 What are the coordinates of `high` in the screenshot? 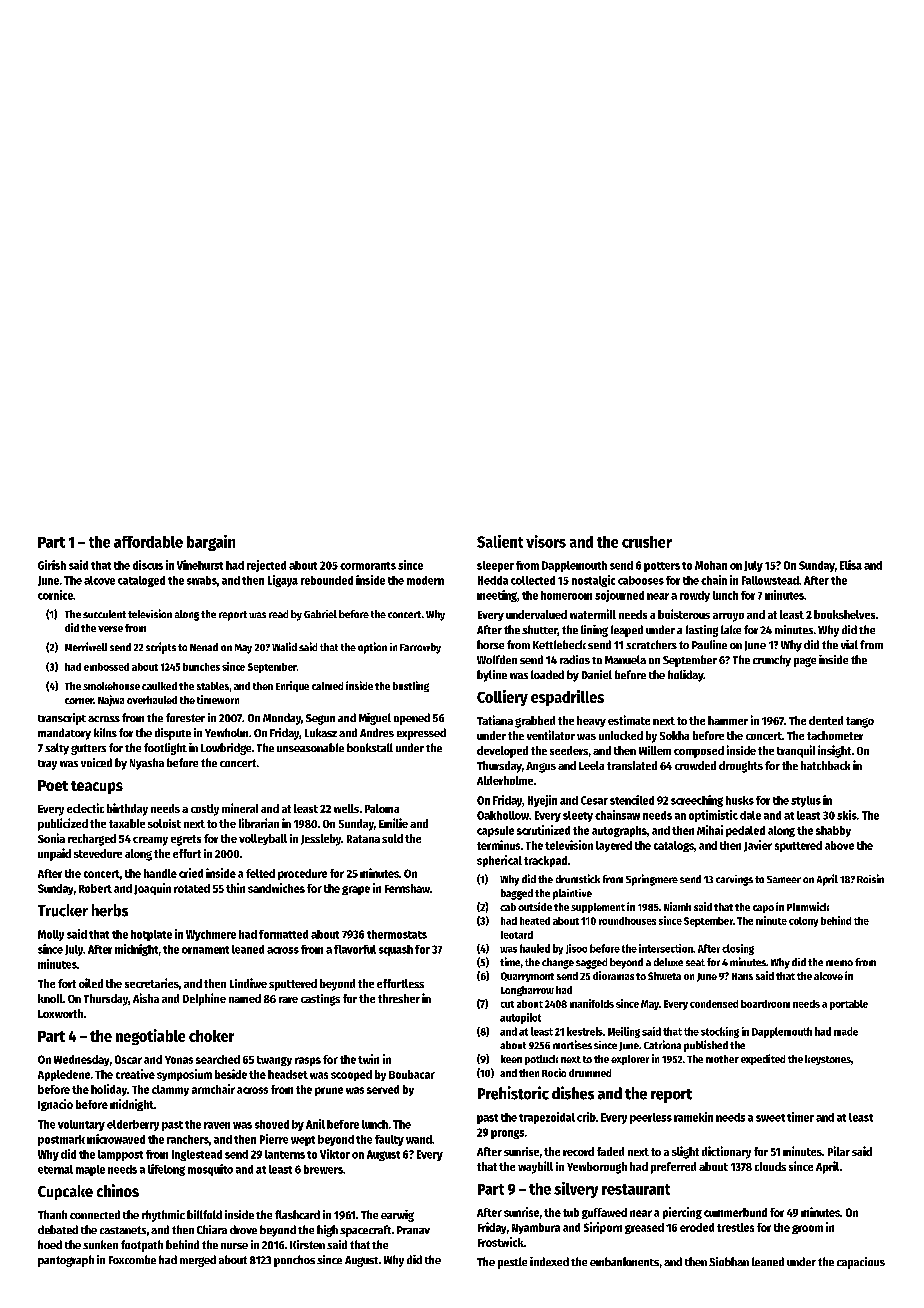 It's located at (327, 1231).
